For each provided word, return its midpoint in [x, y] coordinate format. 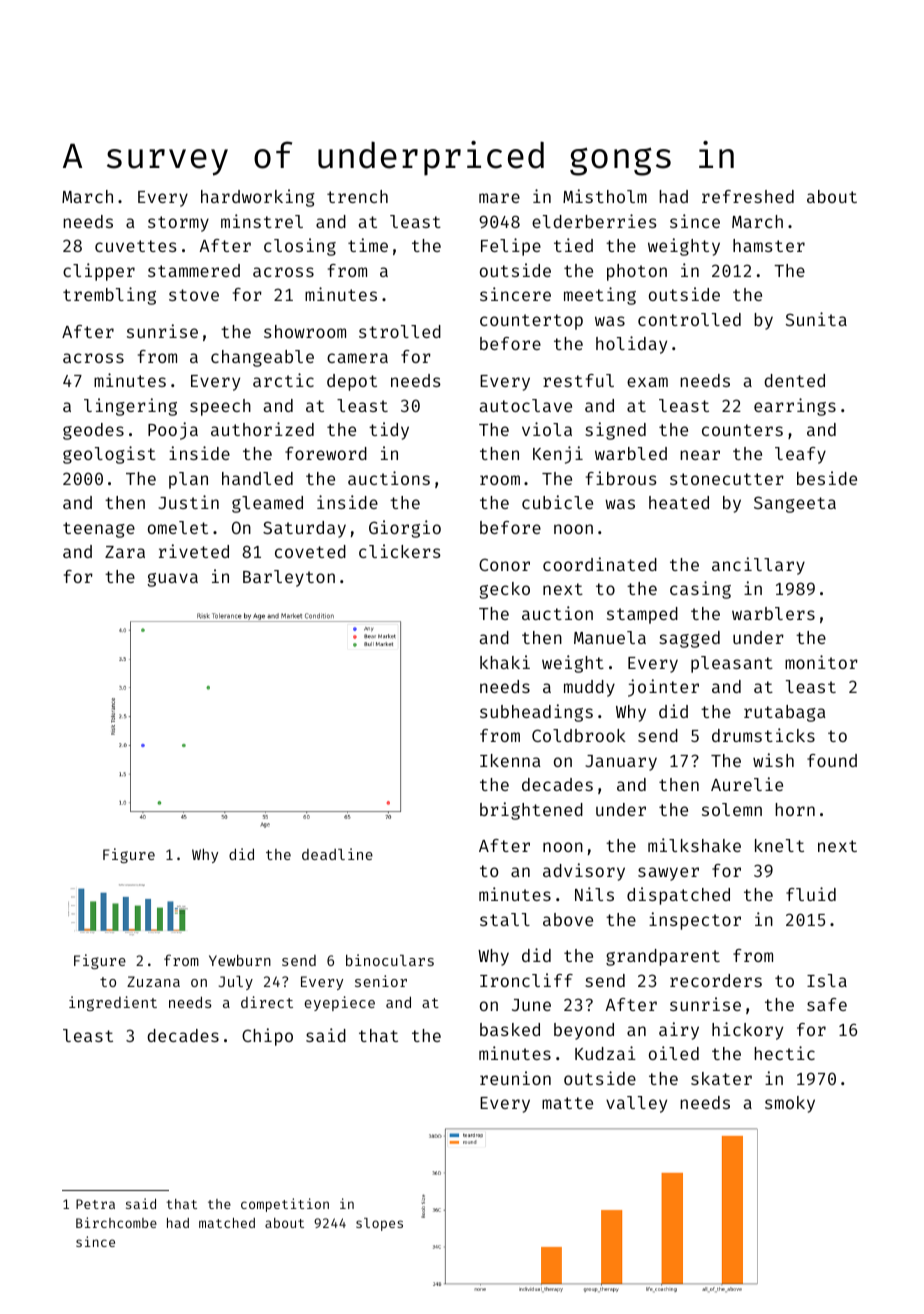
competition [285, 1205]
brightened [531, 811]
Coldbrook [579, 735]
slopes [379, 1224]
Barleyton [289, 578]
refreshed [748, 196]
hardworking [258, 198]
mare [499, 198]
